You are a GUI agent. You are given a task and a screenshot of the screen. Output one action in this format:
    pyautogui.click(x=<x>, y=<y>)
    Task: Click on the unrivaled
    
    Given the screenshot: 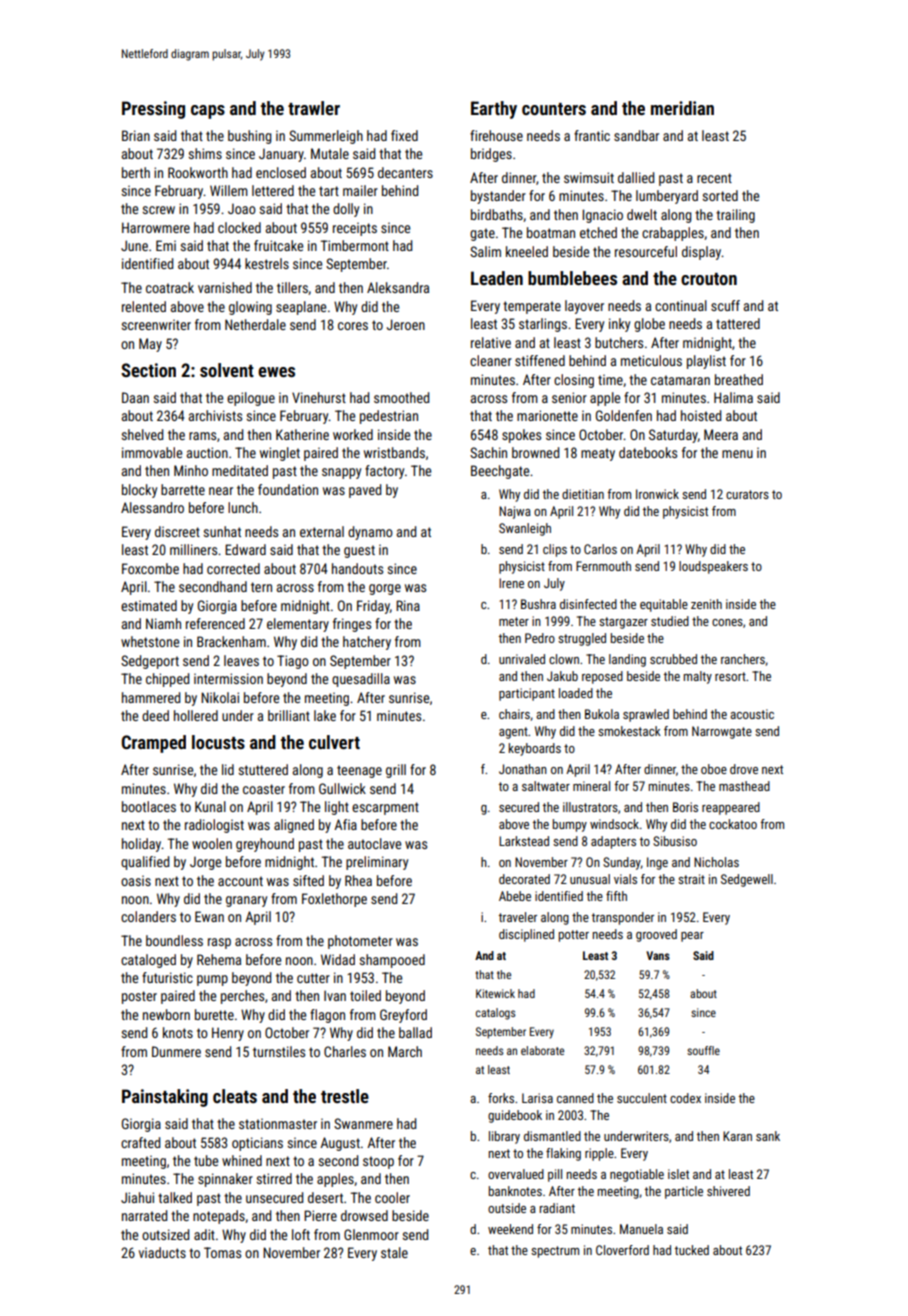 What is the action you would take?
    pyautogui.click(x=522, y=659)
